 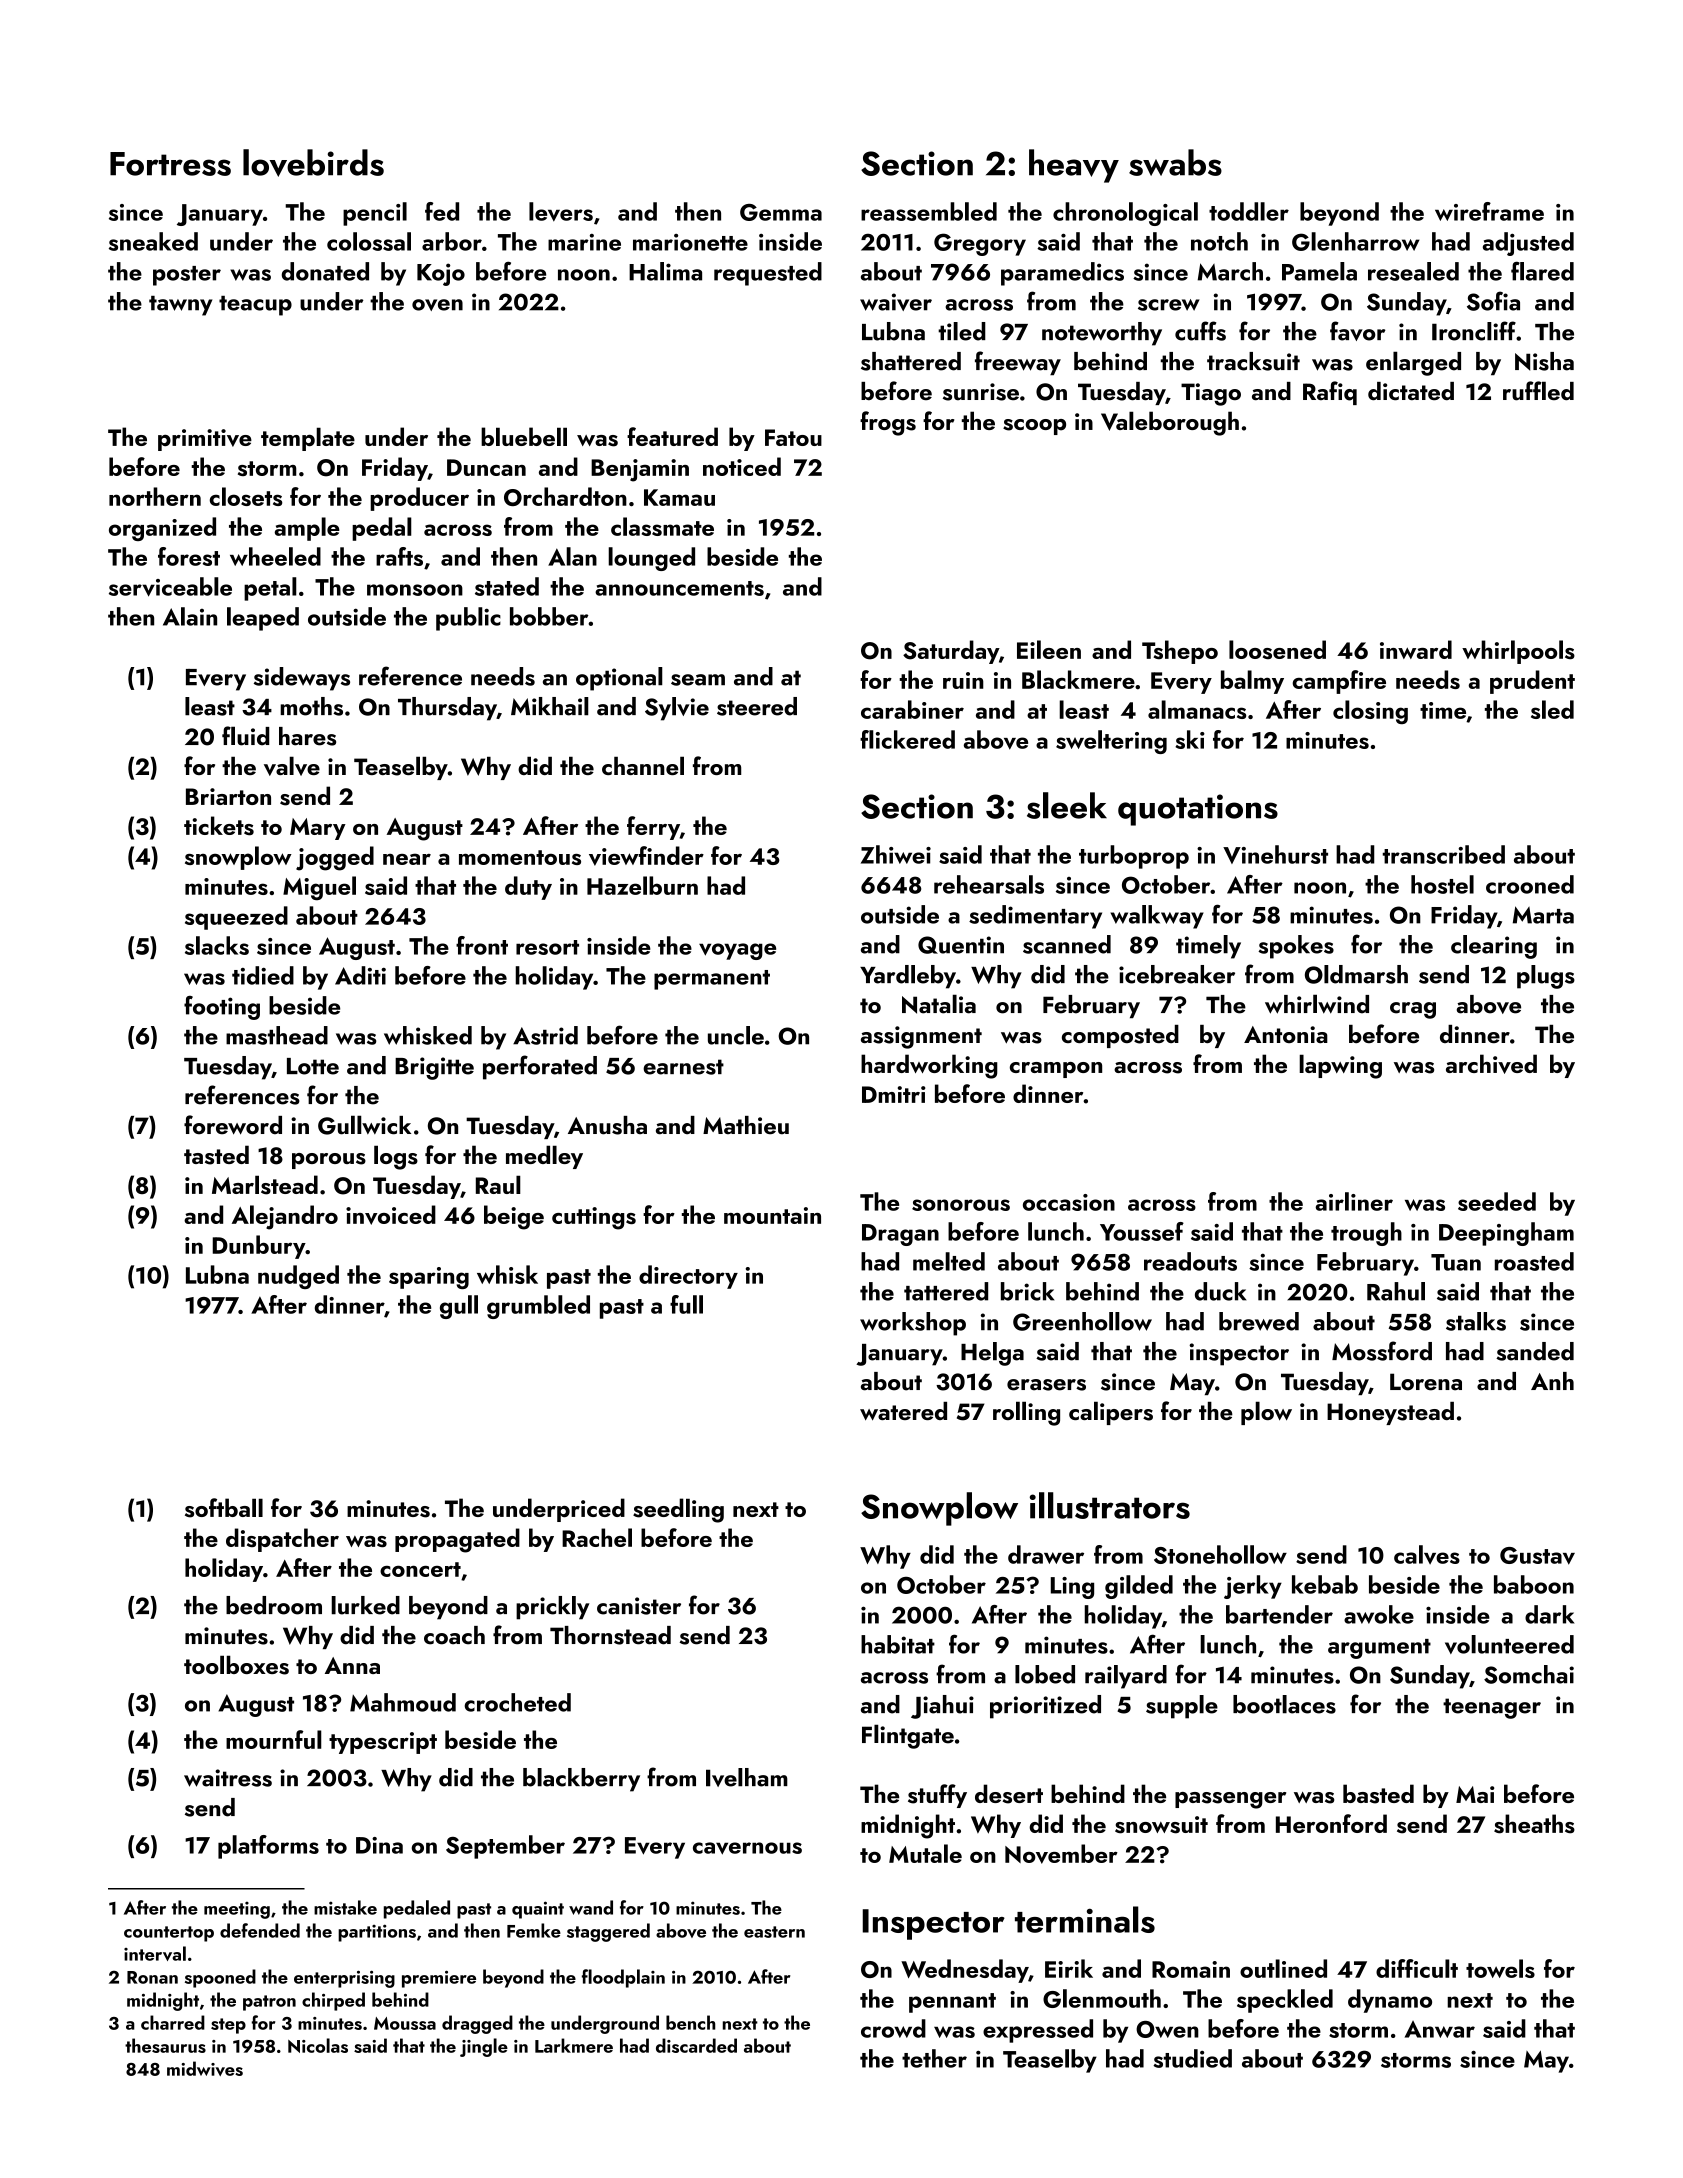 What do you see at coordinates (545, 1035) in the screenshot?
I see `Astrid` at bounding box center [545, 1035].
